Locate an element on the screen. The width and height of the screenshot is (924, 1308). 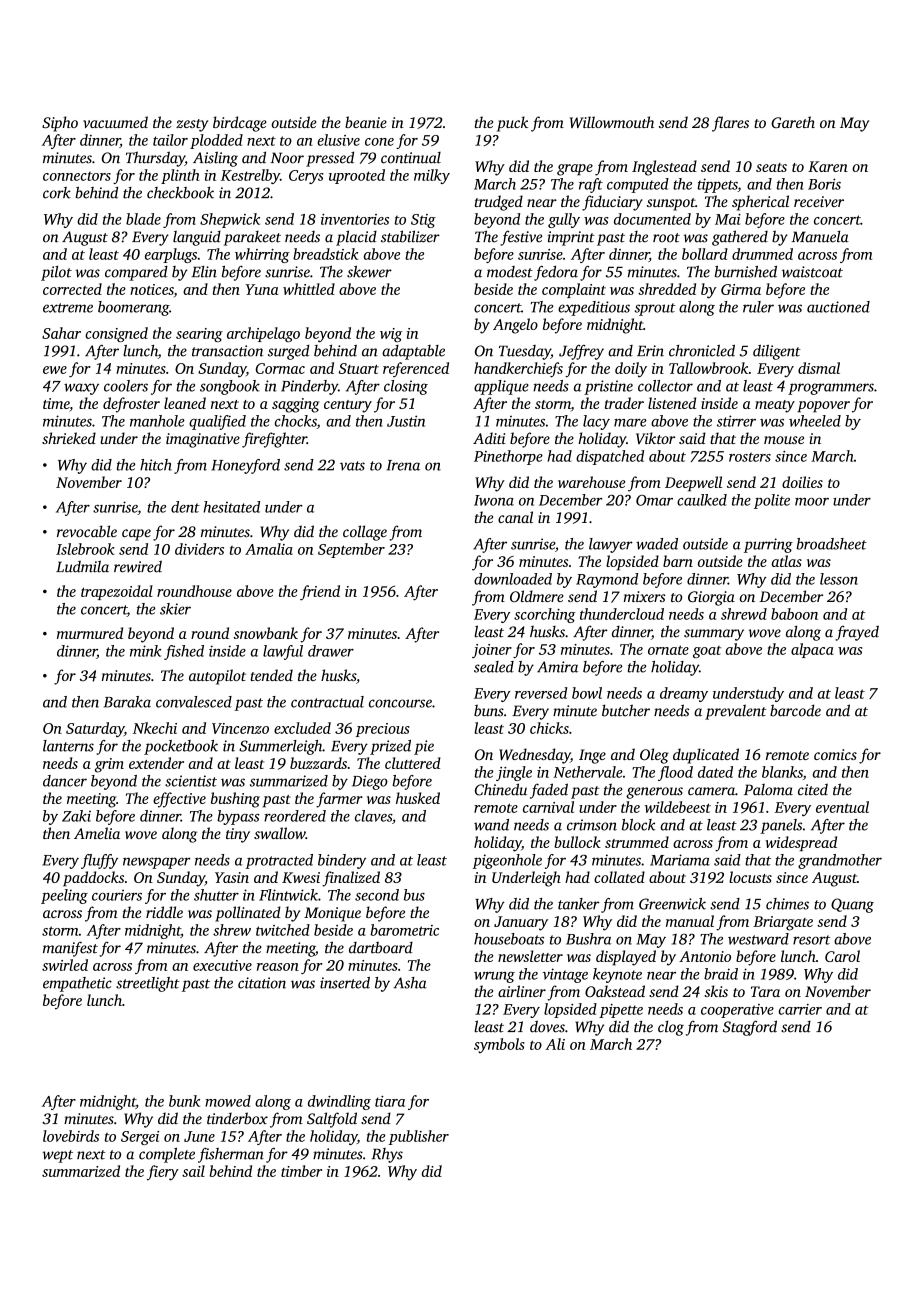
alpaca is located at coordinates (812, 650).
